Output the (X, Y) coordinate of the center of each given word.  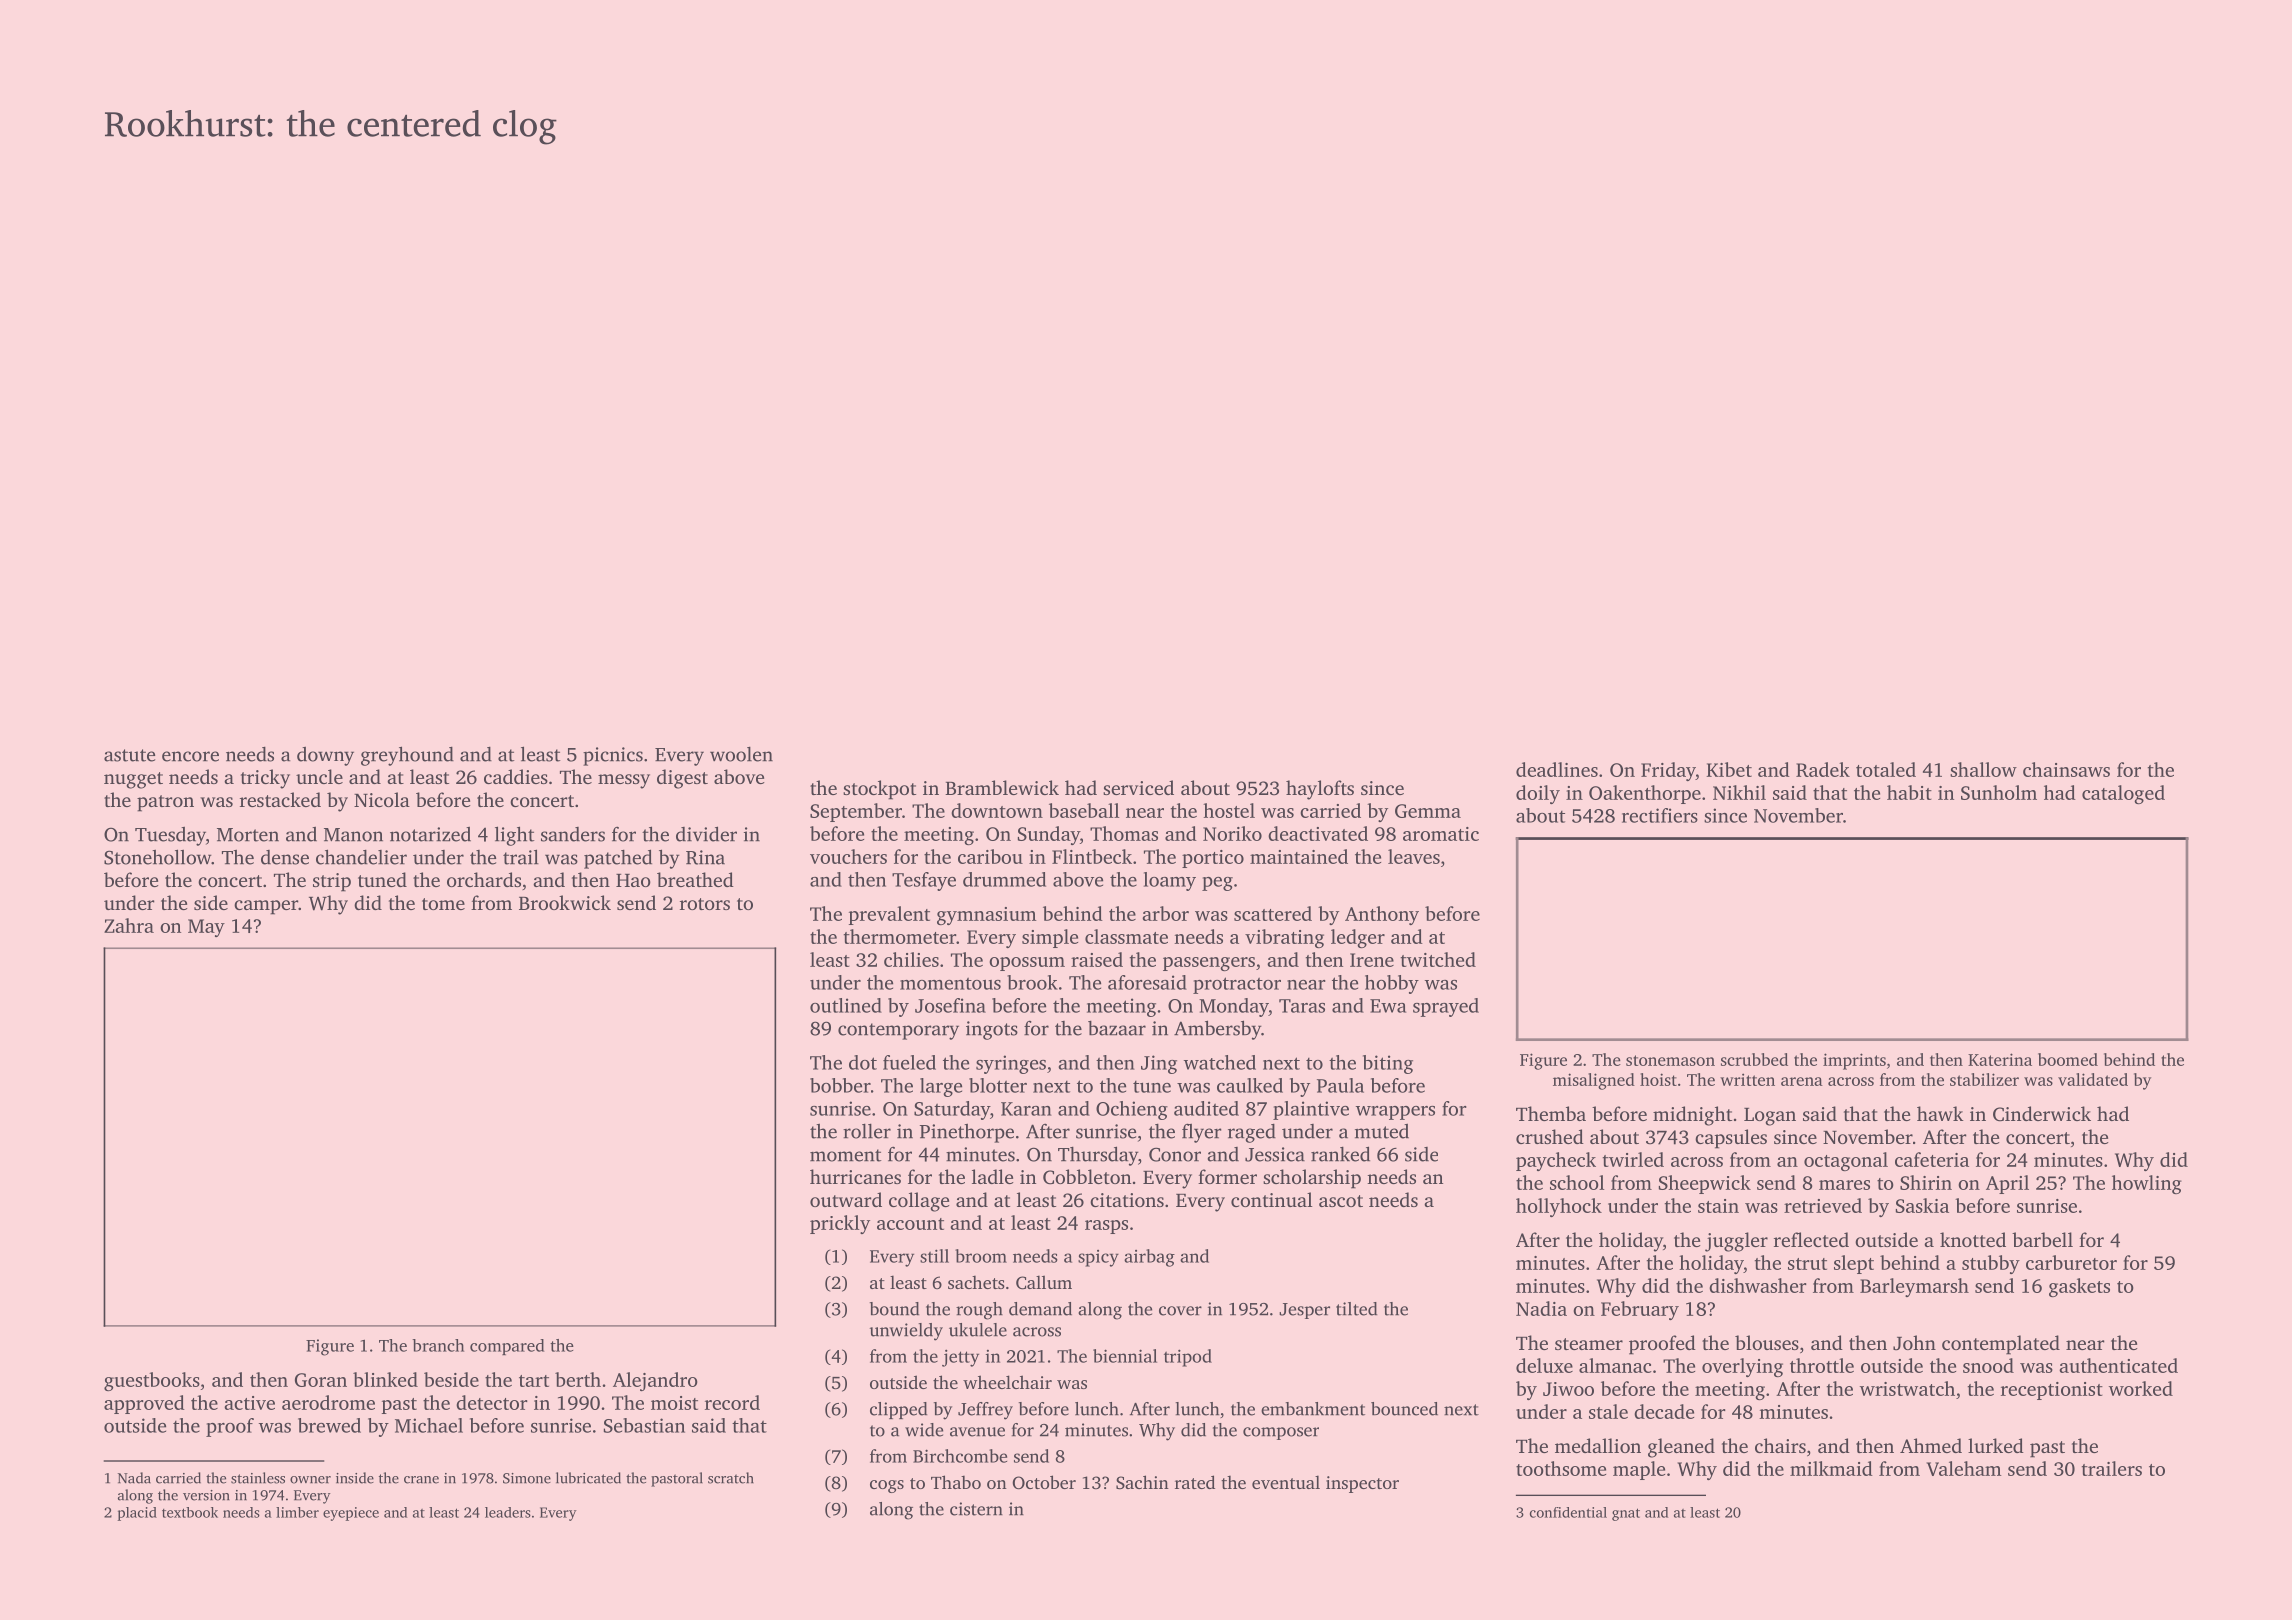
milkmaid (1831, 1468)
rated (1195, 1482)
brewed (329, 1425)
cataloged (2123, 794)
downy (325, 756)
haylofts (1320, 790)
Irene (1372, 960)
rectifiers (1660, 815)
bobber (840, 1085)
